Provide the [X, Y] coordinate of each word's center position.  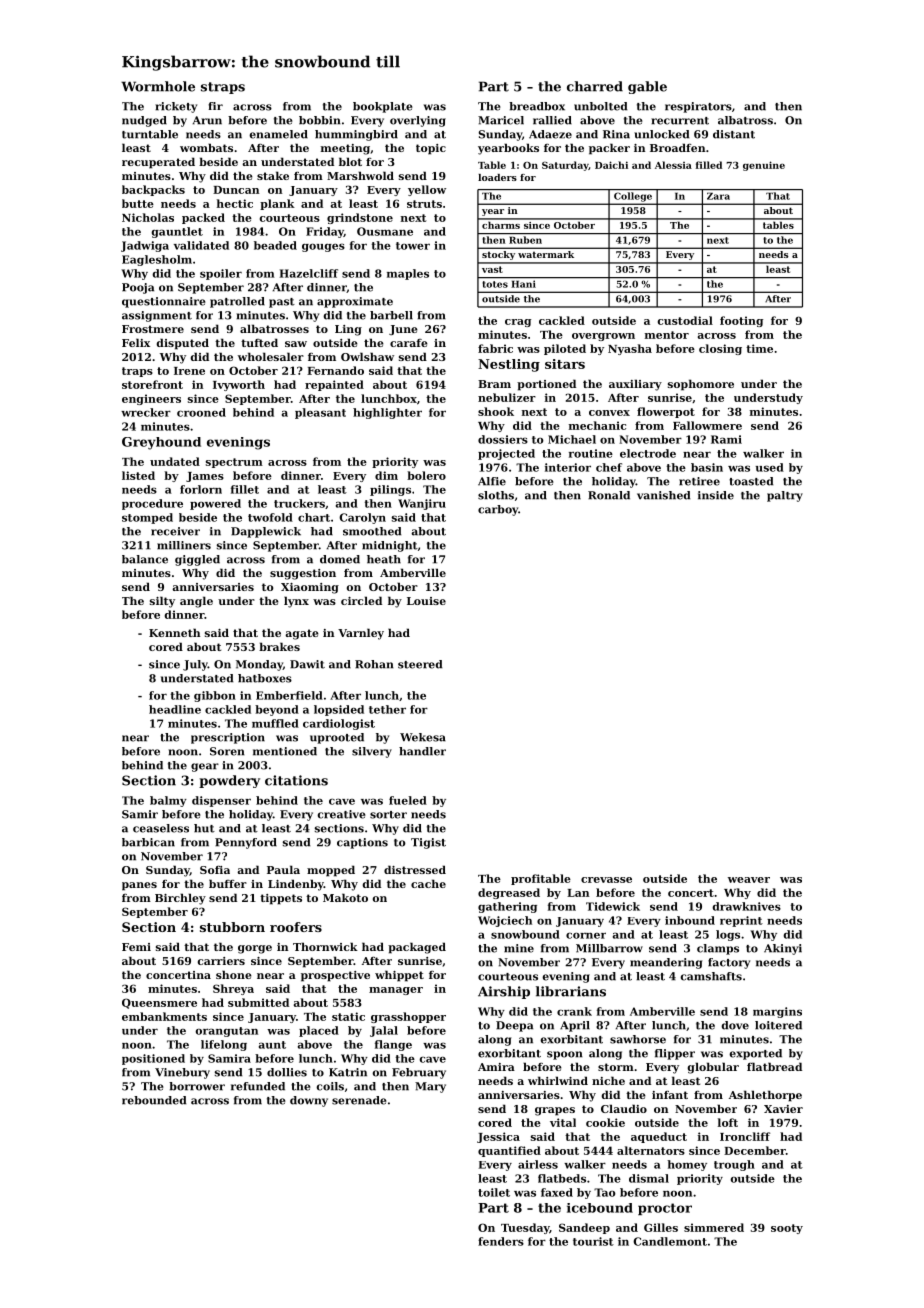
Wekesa [423, 737]
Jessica [498, 1137]
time [759, 348]
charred [595, 86]
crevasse [606, 880]
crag [518, 323]
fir [215, 106]
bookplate [383, 107]
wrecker [146, 412]
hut [204, 828]
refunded [258, 1086]
